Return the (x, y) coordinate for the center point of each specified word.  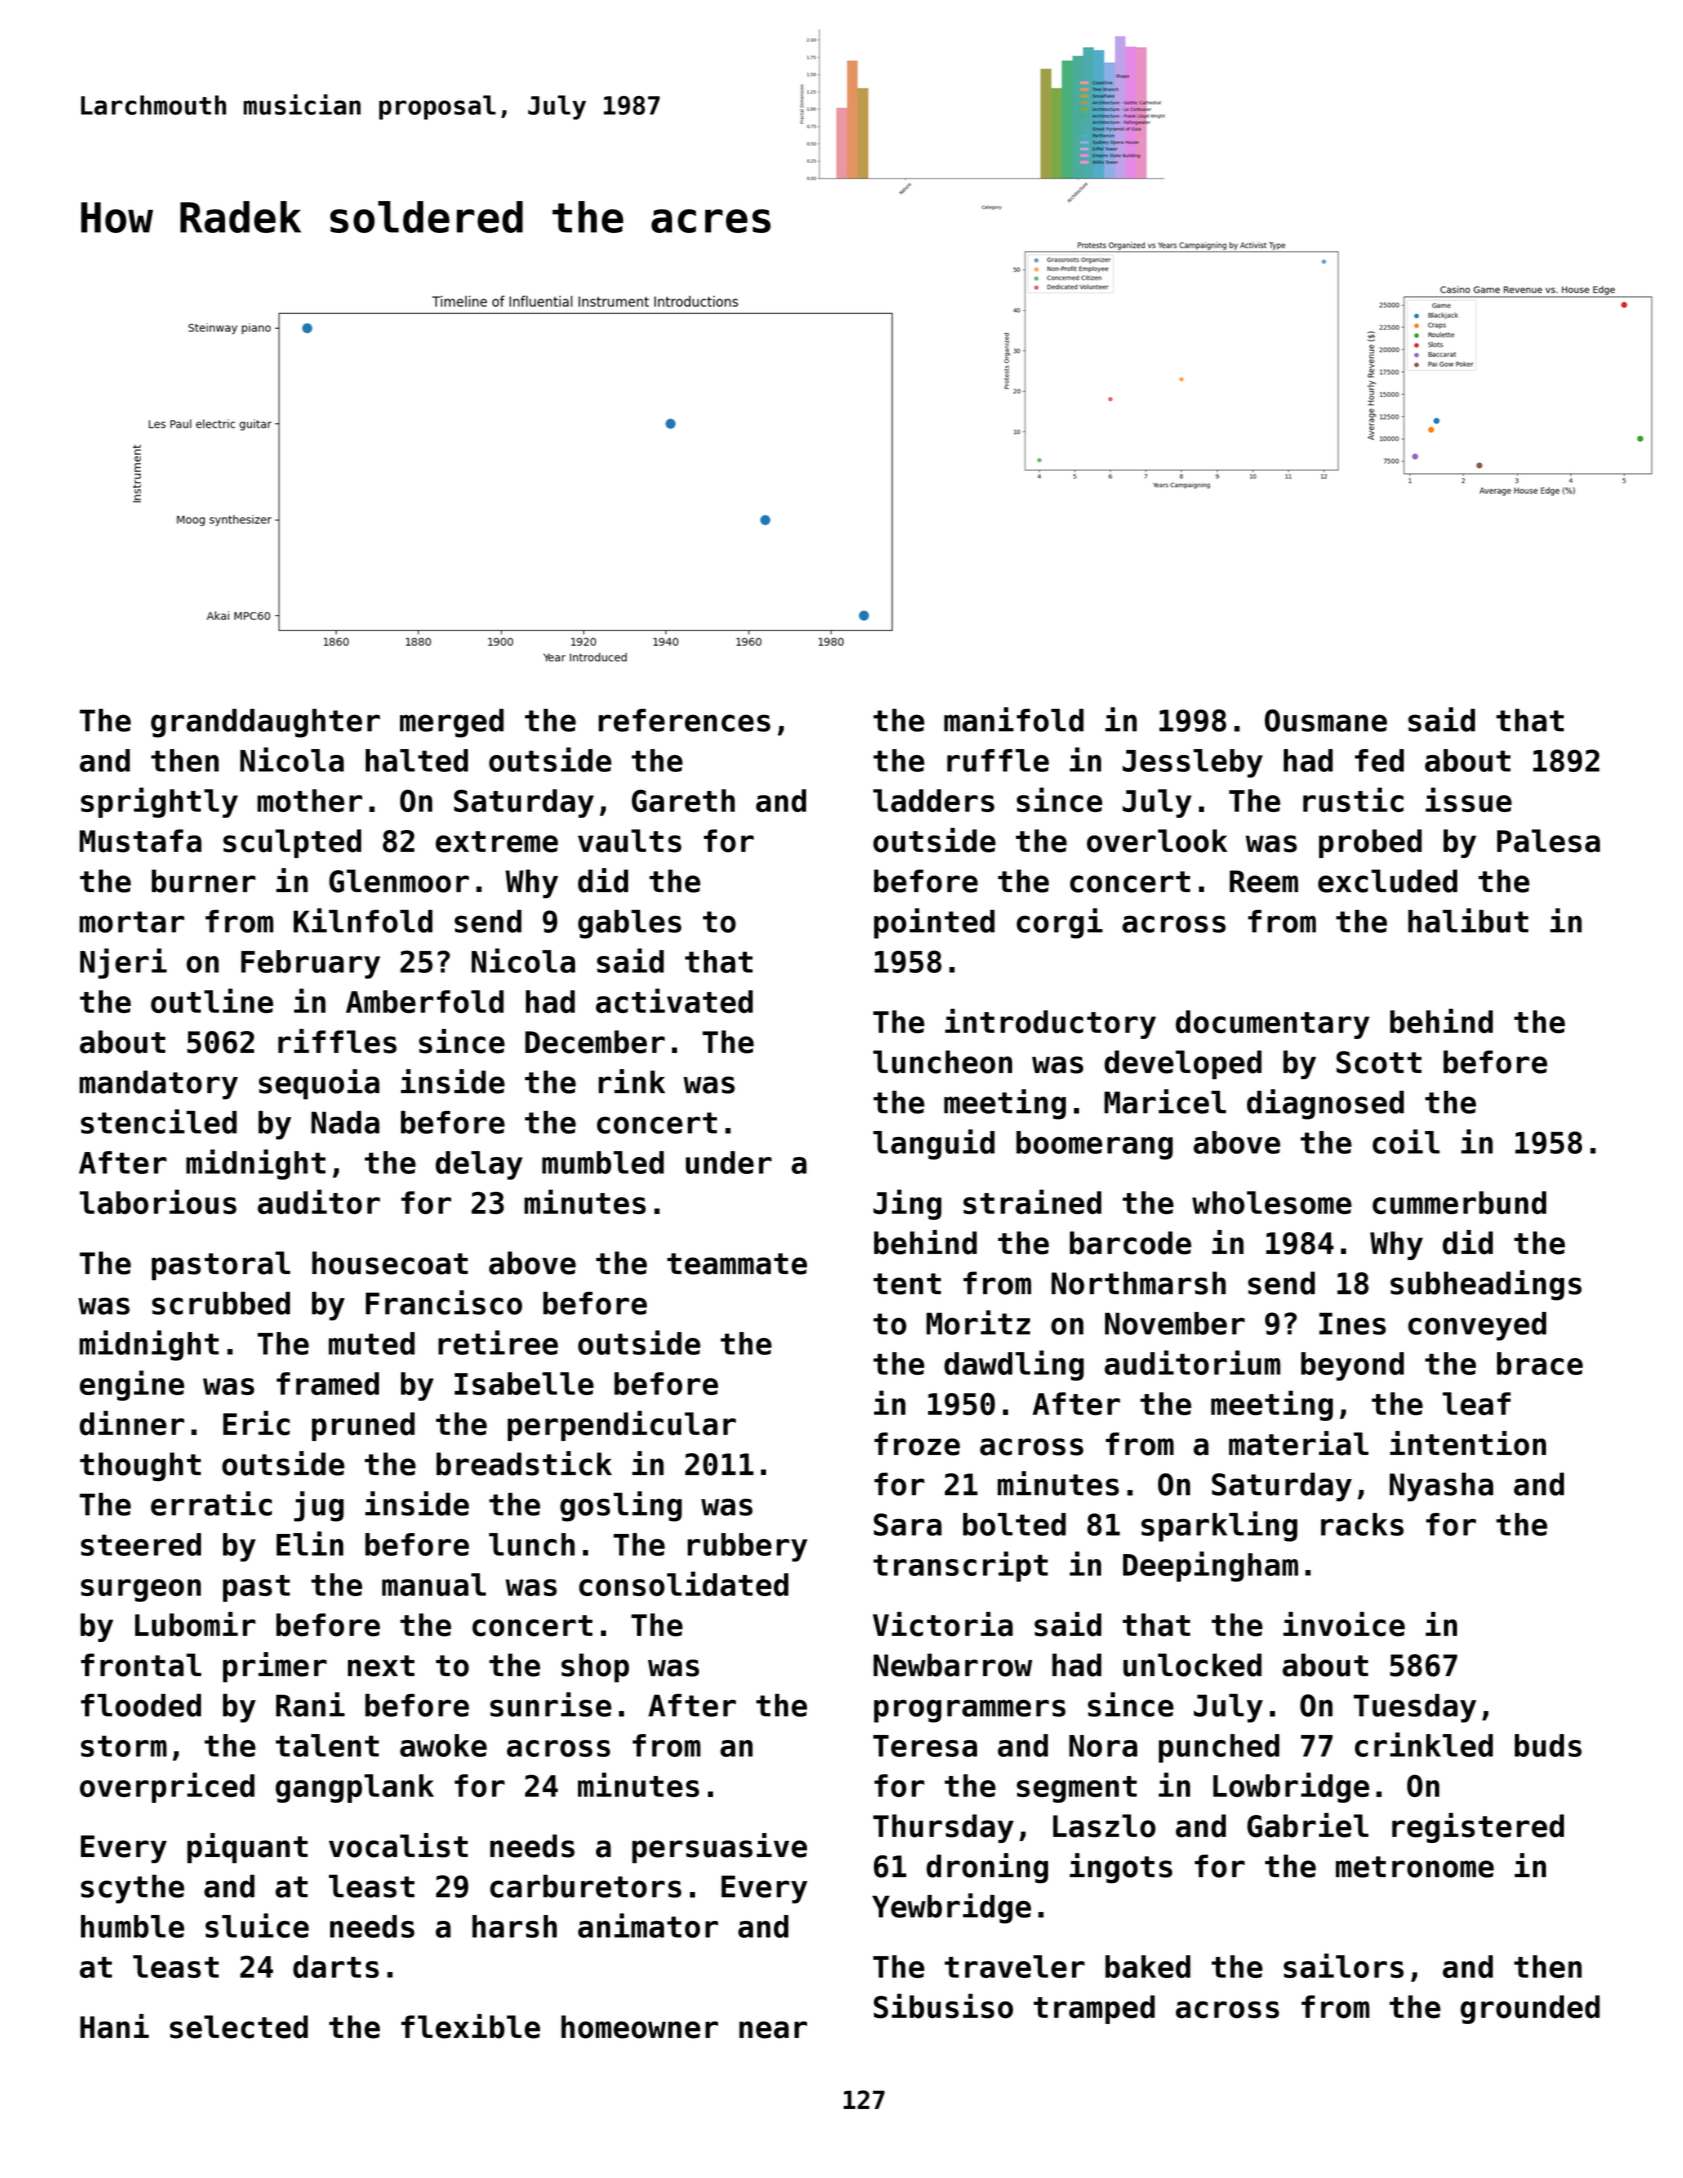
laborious (158, 1201)
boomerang (1094, 1145)
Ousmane (1326, 720)
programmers (970, 1711)
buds (1548, 1745)
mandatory (158, 1085)
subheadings (1486, 1285)
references (684, 720)
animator (648, 1925)
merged (452, 723)
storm (124, 1746)
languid (934, 1144)
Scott (1379, 1062)
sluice (257, 1925)
